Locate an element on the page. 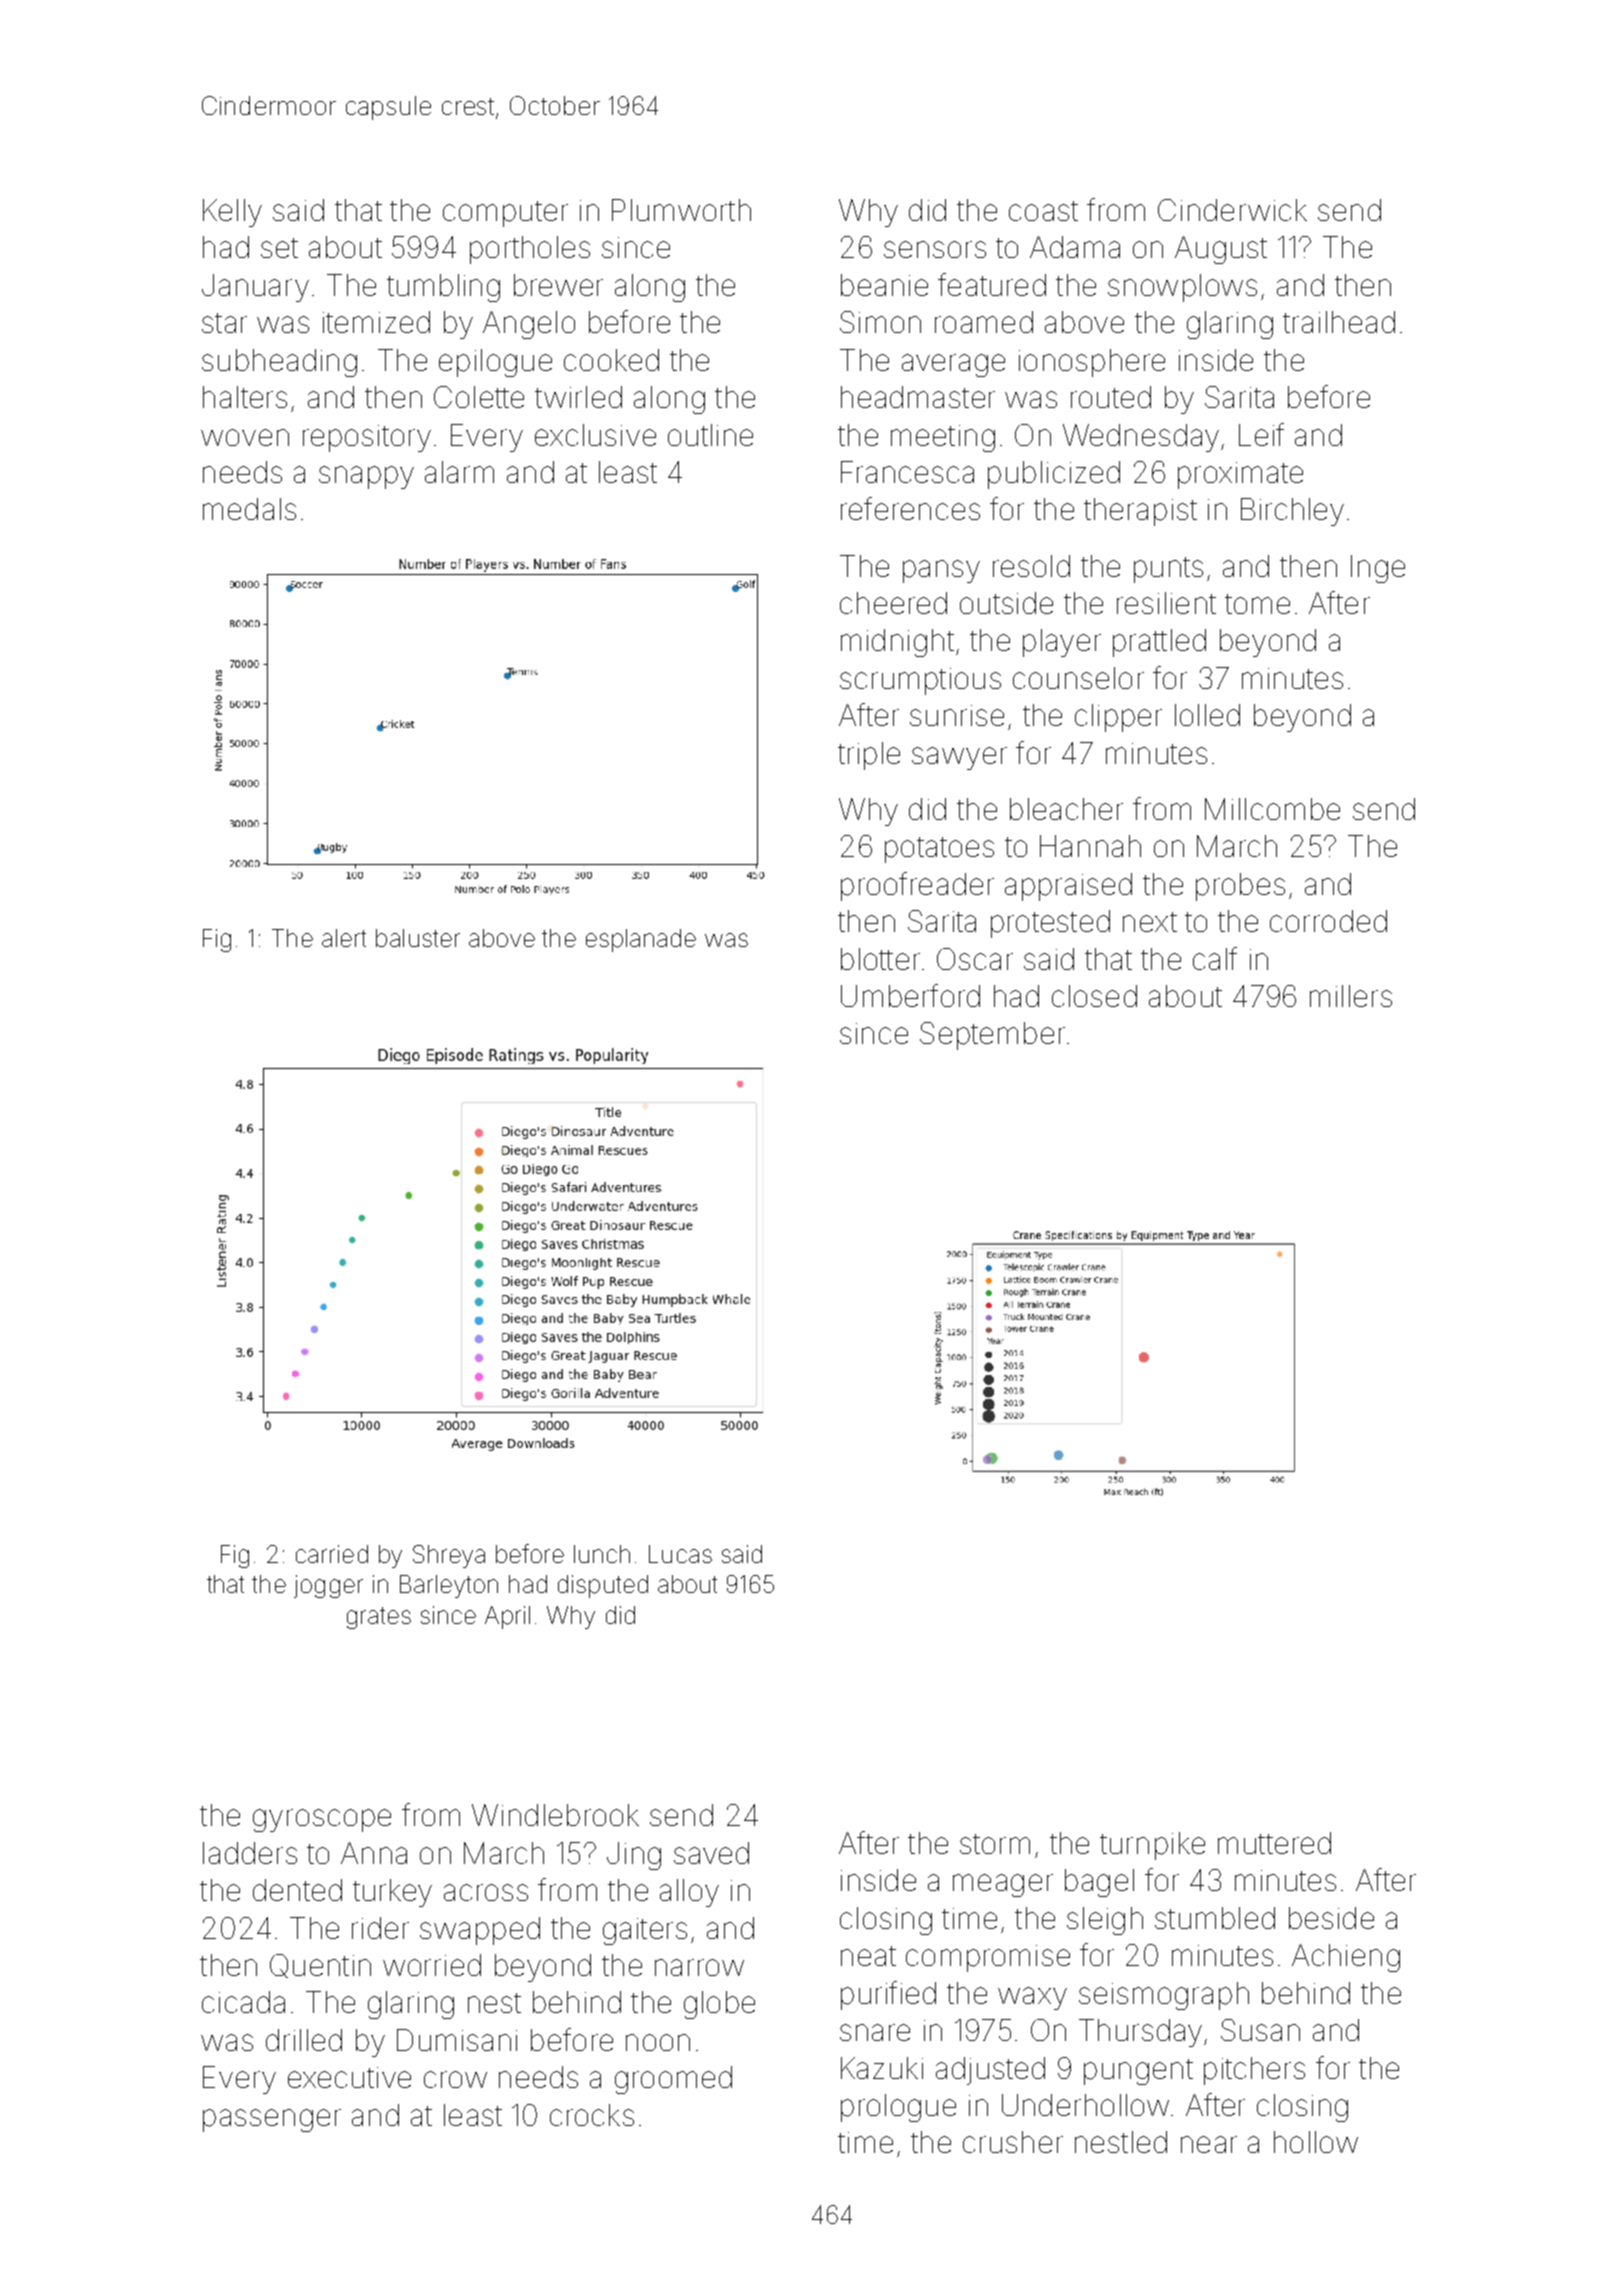 The image size is (1620, 2292). Cinderwick is located at coordinates (1232, 210).
